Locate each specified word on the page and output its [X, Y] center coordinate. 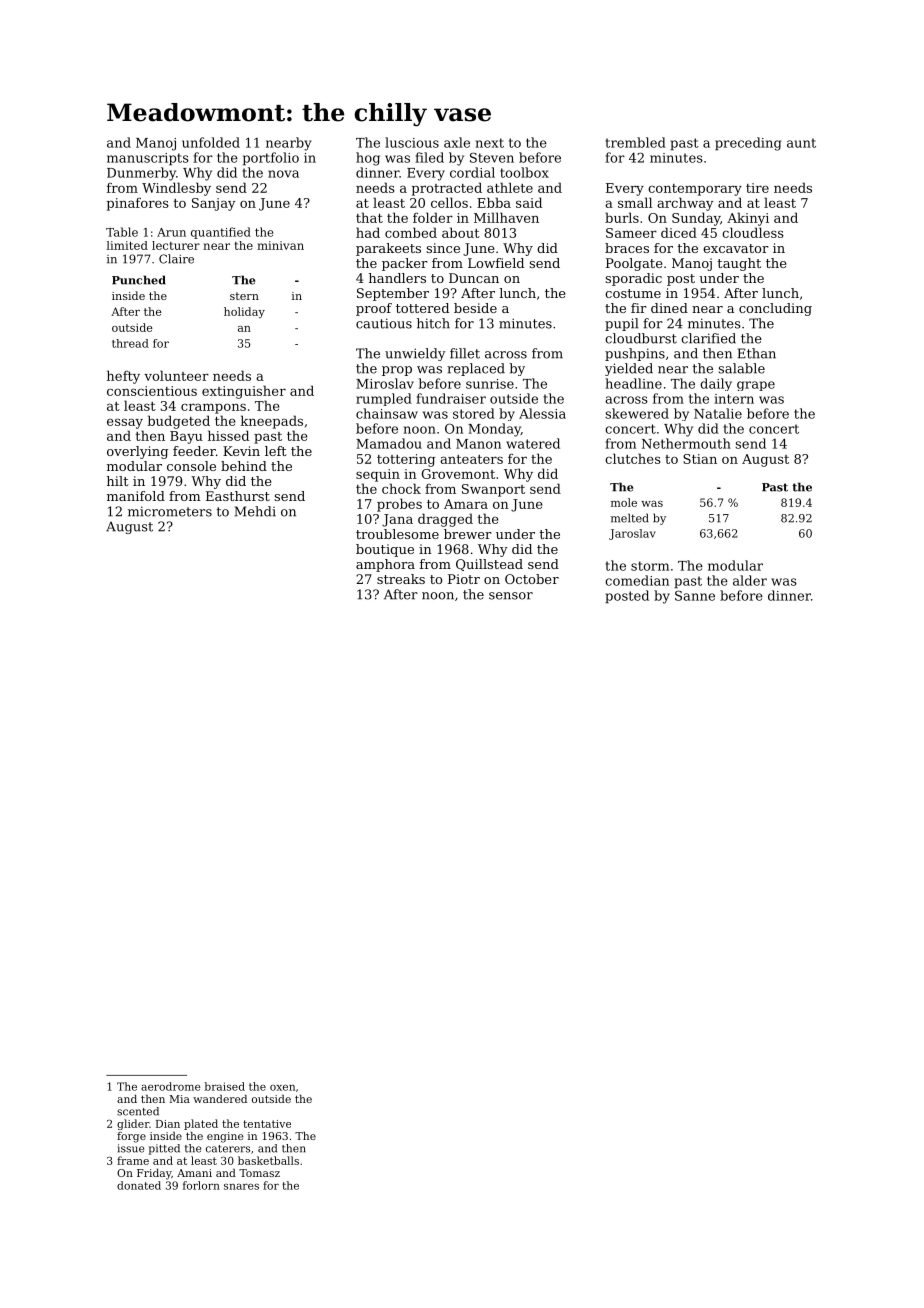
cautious [384, 323]
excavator [736, 248]
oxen [282, 1088]
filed [429, 157]
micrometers [170, 511]
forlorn [201, 1185]
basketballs [268, 1160]
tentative [267, 1124]
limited [127, 245]
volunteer [176, 375]
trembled [636, 142]
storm [650, 566]
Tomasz [259, 1173]
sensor [511, 596]
